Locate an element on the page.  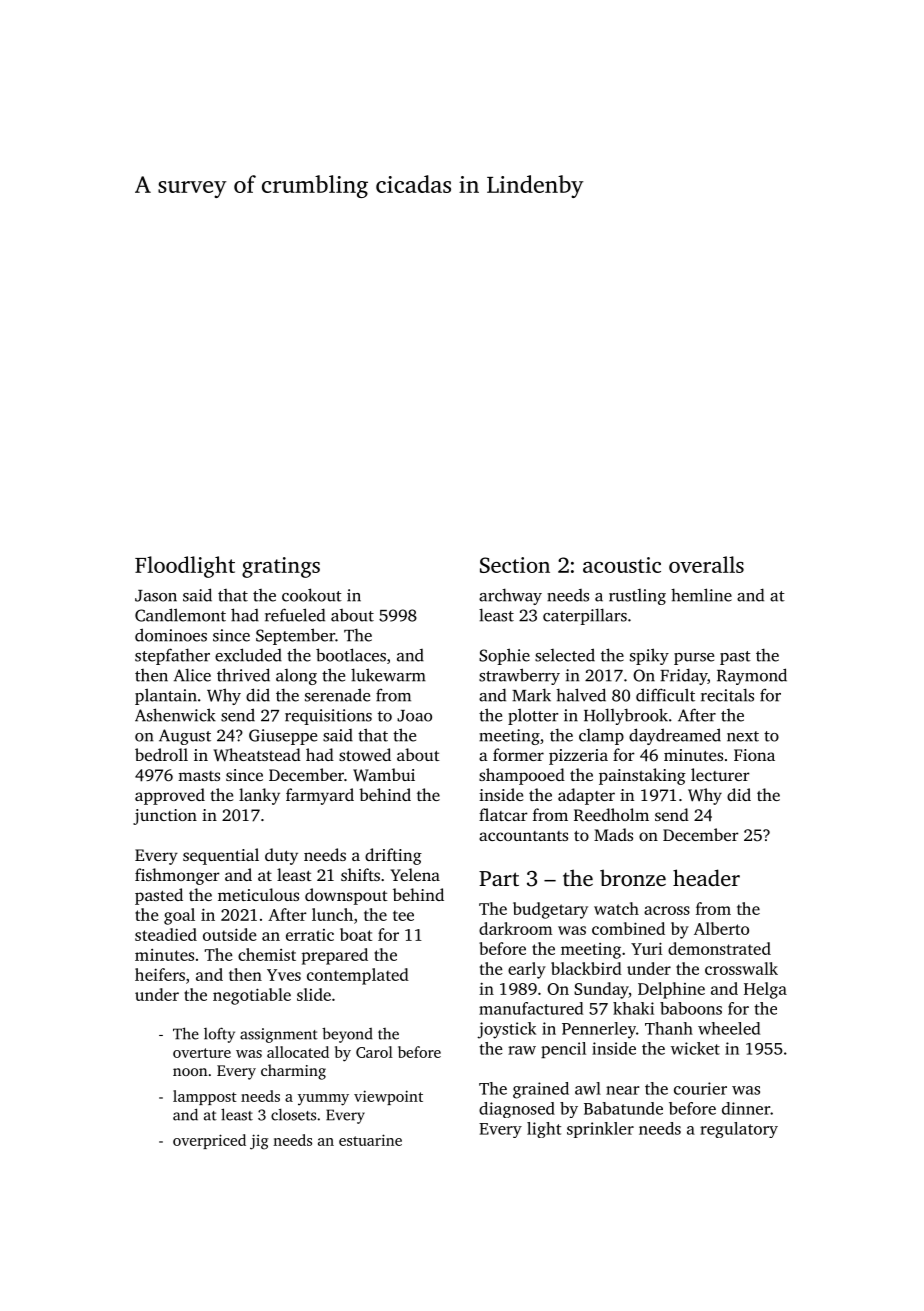
across is located at coordinates (667, 910).
